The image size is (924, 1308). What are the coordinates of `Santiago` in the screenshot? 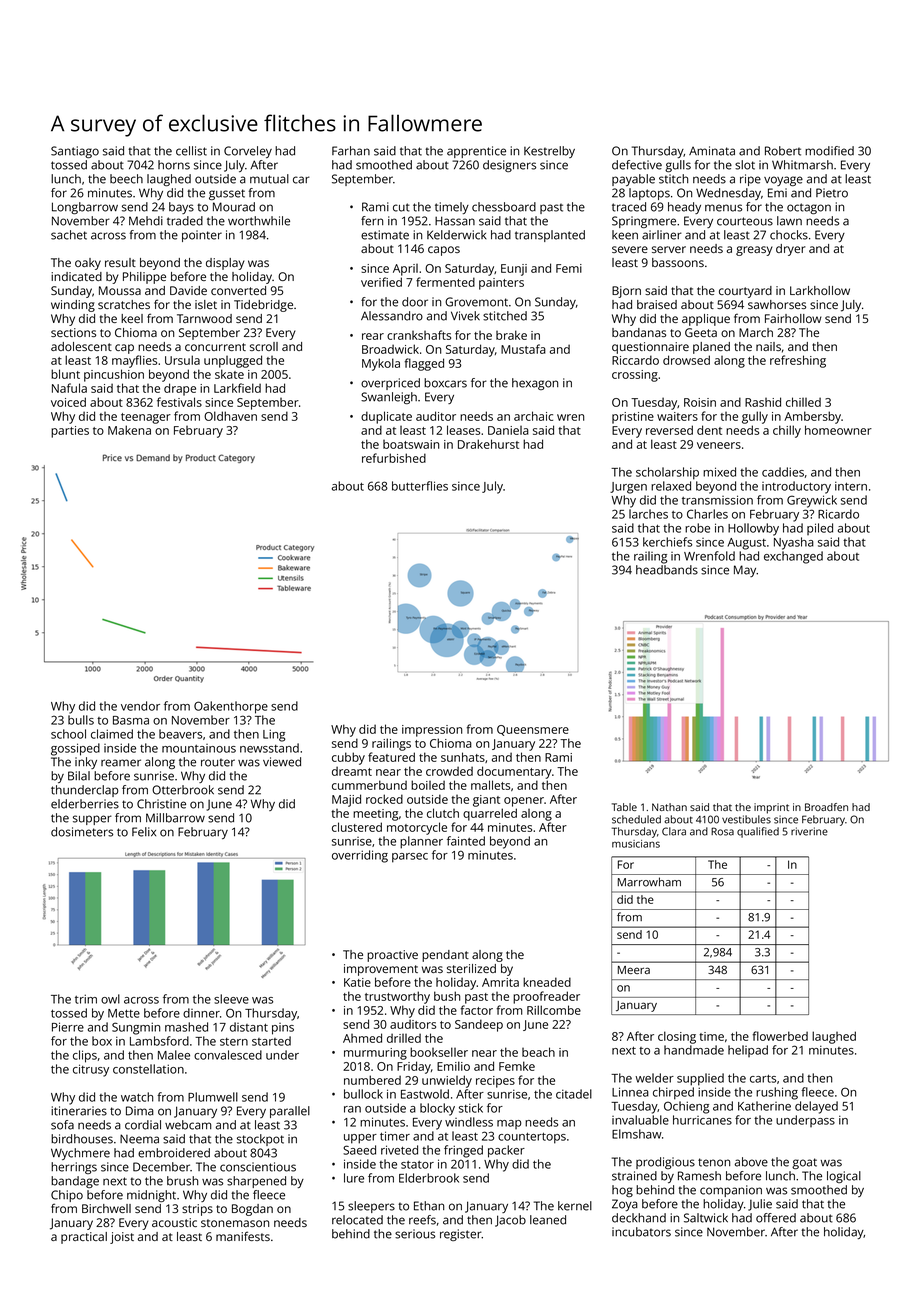 It's located at (75, 152).
